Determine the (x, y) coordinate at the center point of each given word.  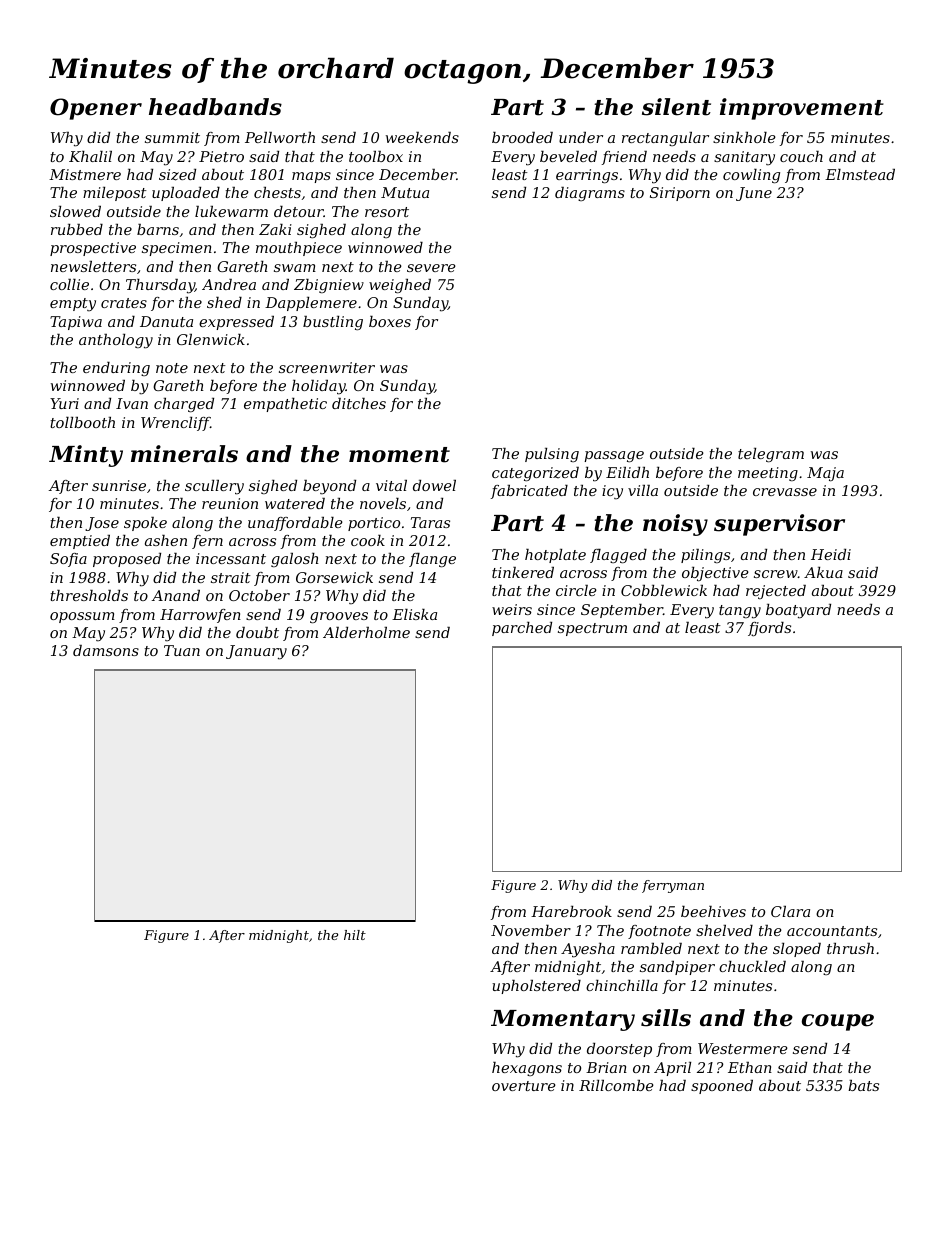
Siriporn (680, 194)
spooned (722, 1087)
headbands (215, 107)
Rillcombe (616, 1085)
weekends (422, 137)
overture (524, 1086)
